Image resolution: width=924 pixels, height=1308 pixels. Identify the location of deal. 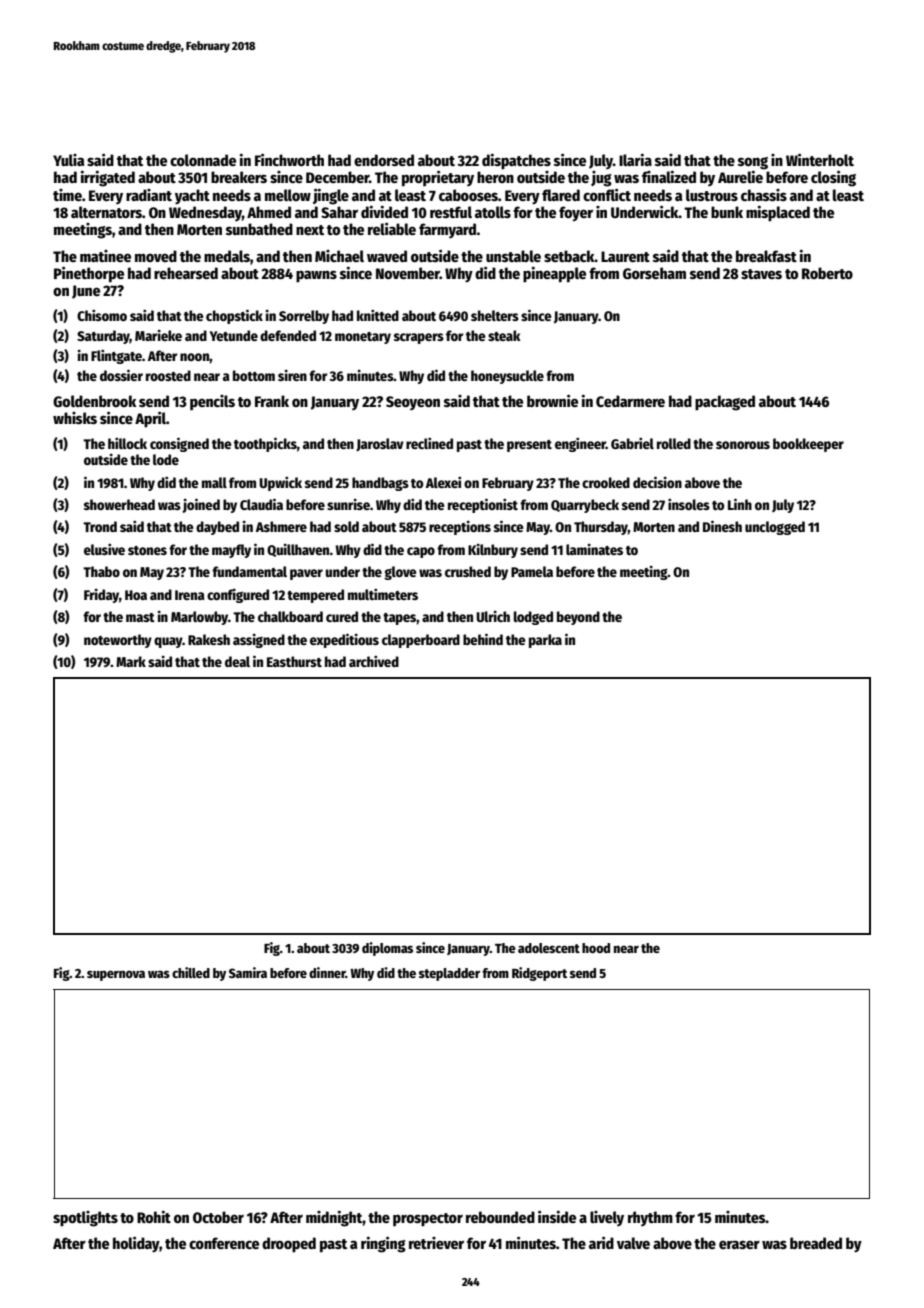
(237, 661).
